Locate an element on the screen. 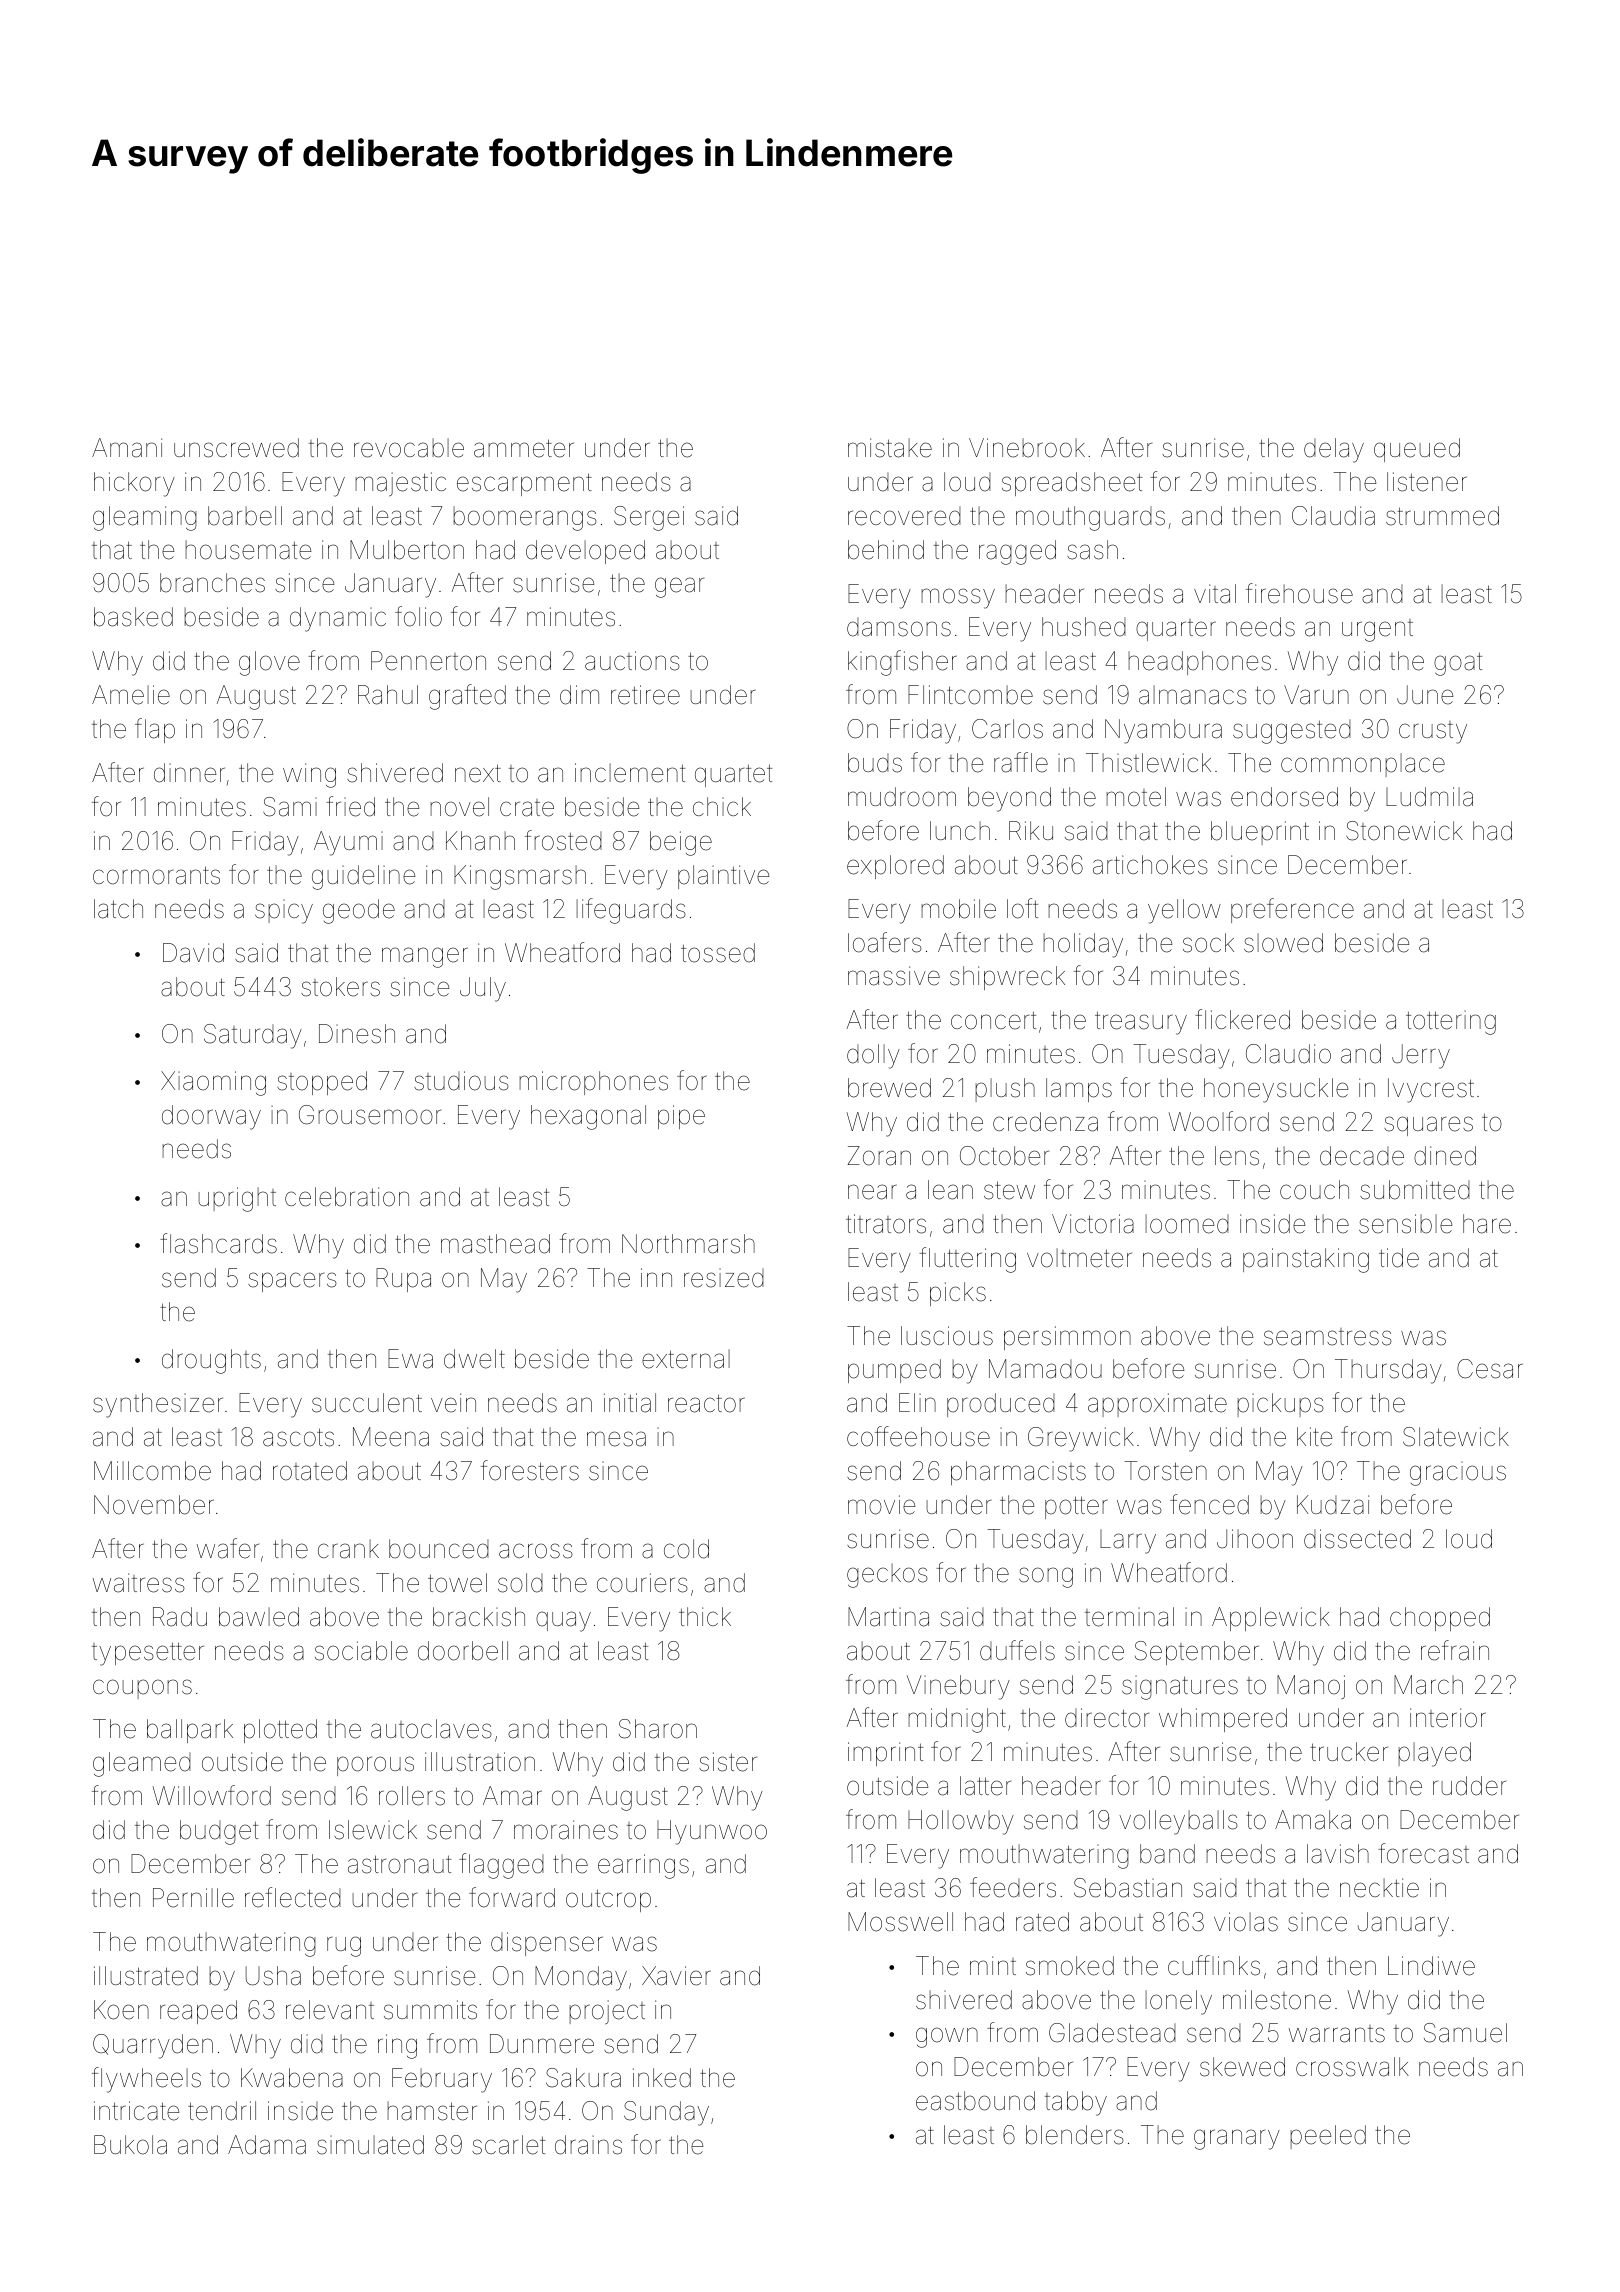 This screenshot has height=2292, width=1620. branches is located at coordinates (212, 583).
